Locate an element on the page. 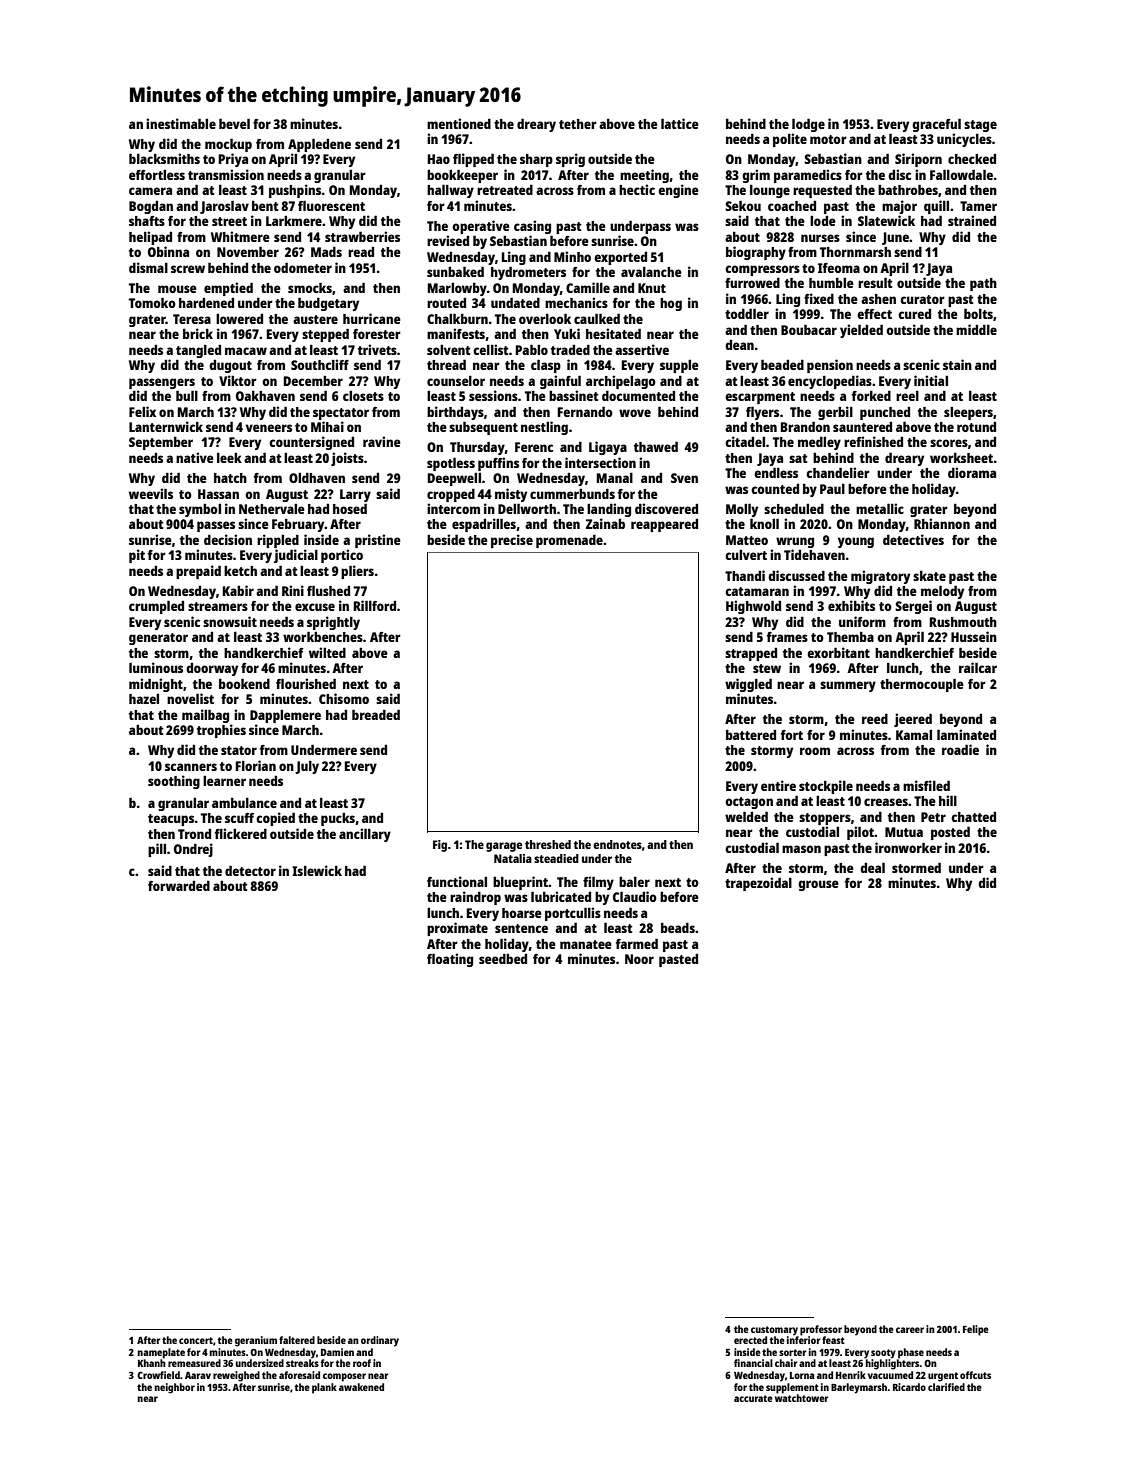 The image size is (1126, 1457). judicial is located at coordinates (296, 556).
